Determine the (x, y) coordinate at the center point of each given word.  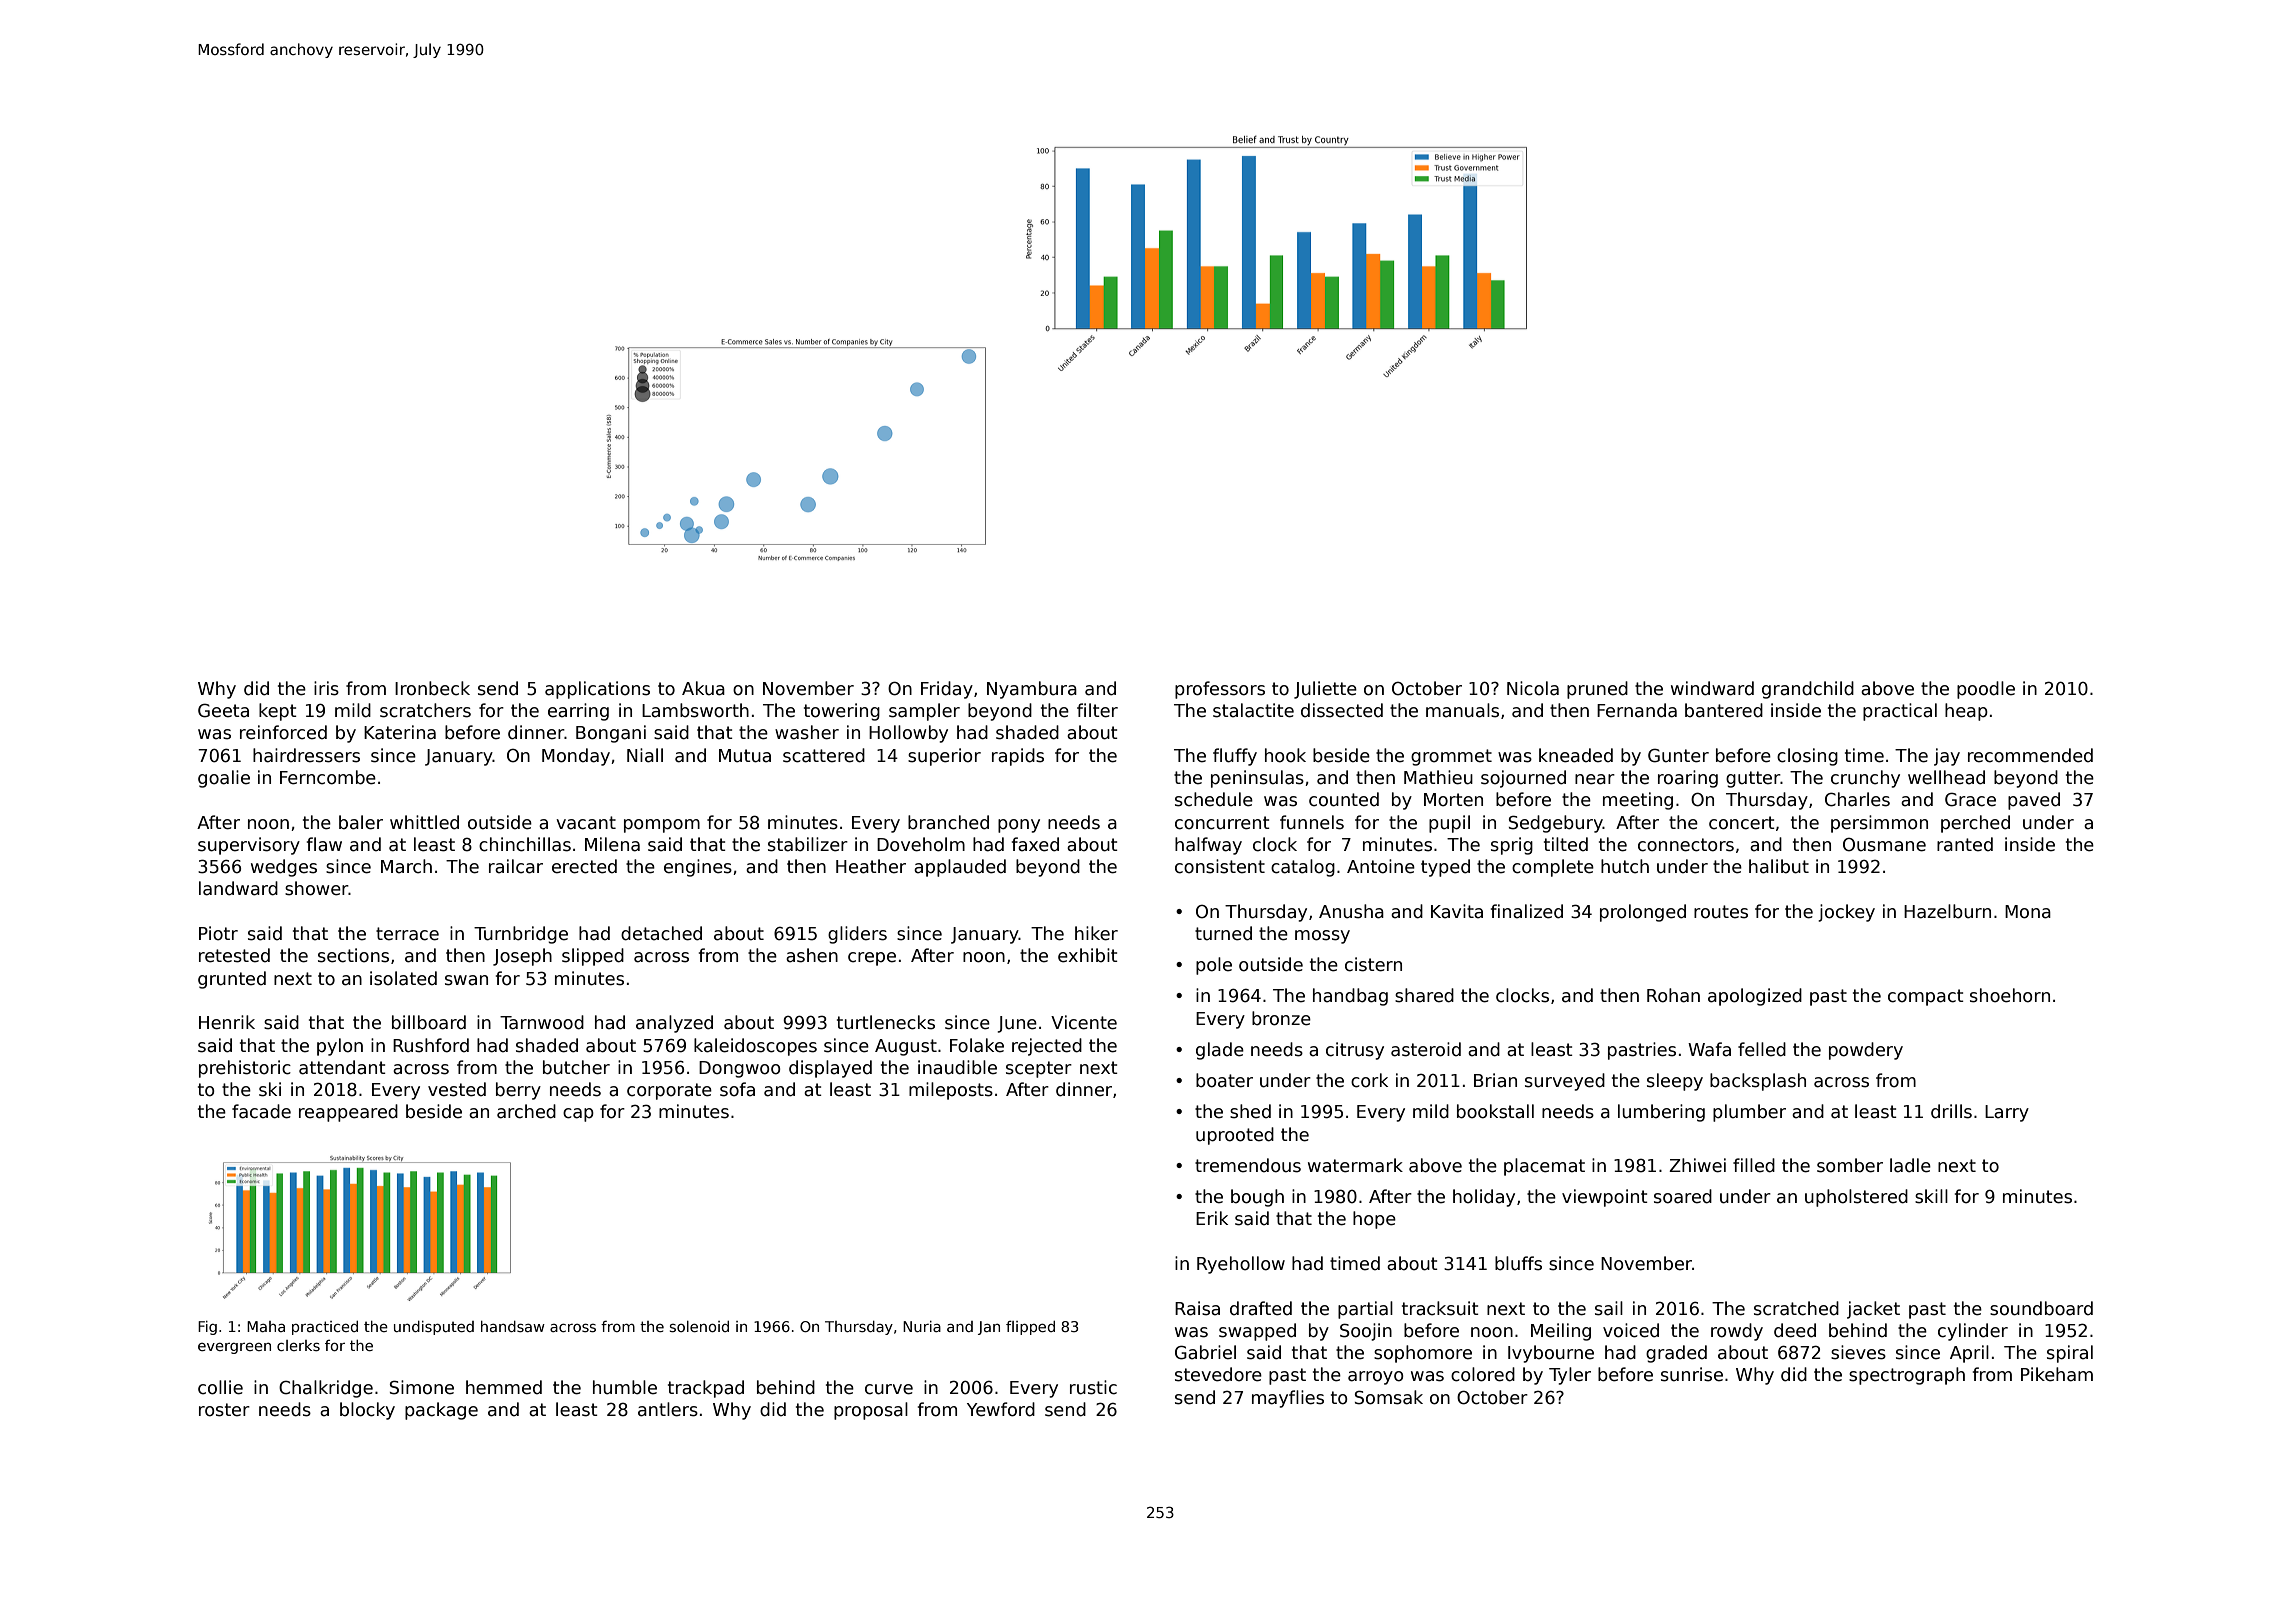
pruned (1597, 690)
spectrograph (1907, 1376)
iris (326, 688)
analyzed (674, 1024)
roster (224, 1410)
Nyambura (1032, 690)
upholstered (1856, 1198)
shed (1250, 1111)
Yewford (1001, 1409)
